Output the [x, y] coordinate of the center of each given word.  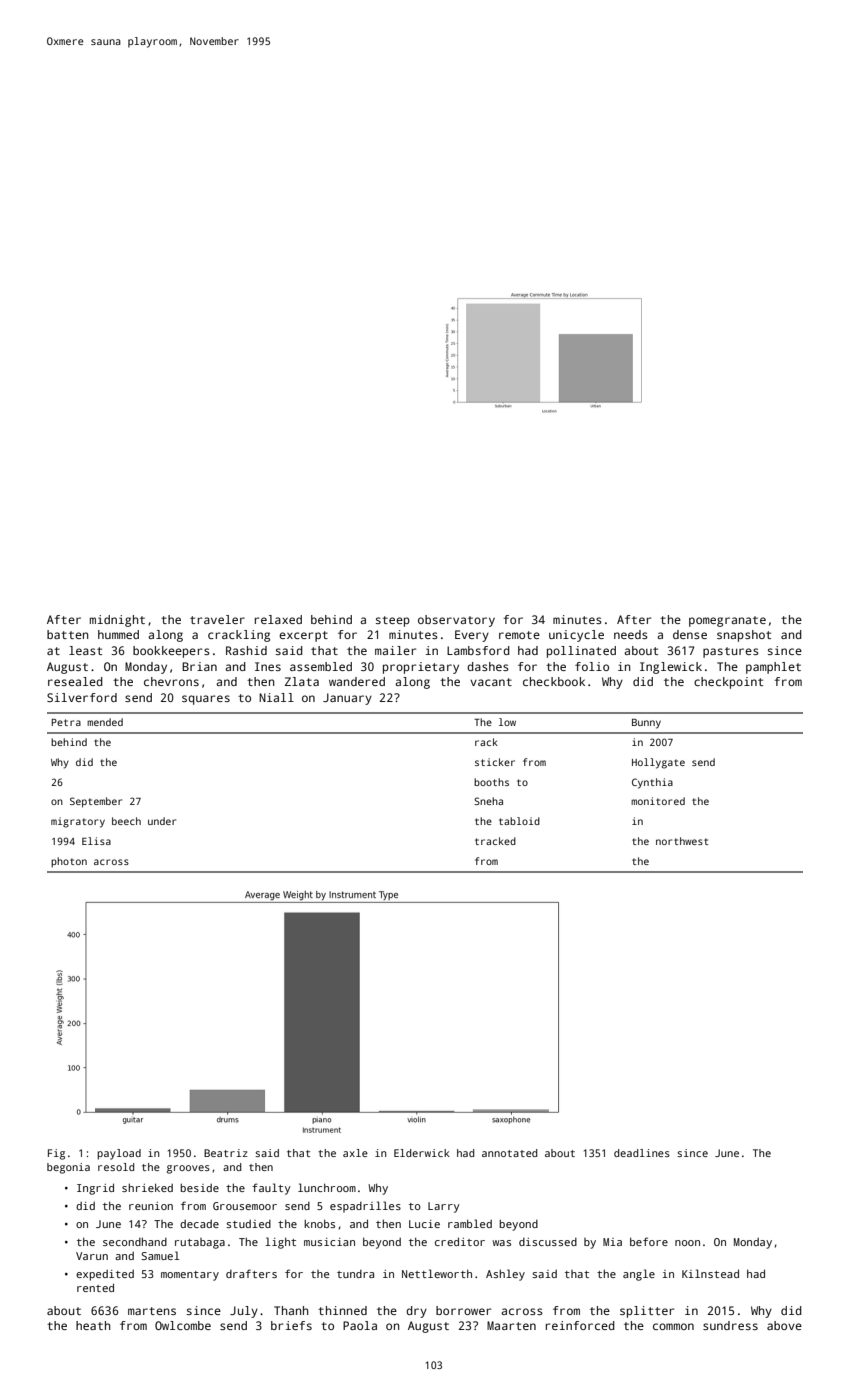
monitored [658, 801]
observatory [456, 621]
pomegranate [727, 621]
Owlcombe [183, 1325]
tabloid [519, 821]
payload [119, 1154]
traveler [217, 619]
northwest [682, 841]
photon [69, 862]
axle [355, 1153]
